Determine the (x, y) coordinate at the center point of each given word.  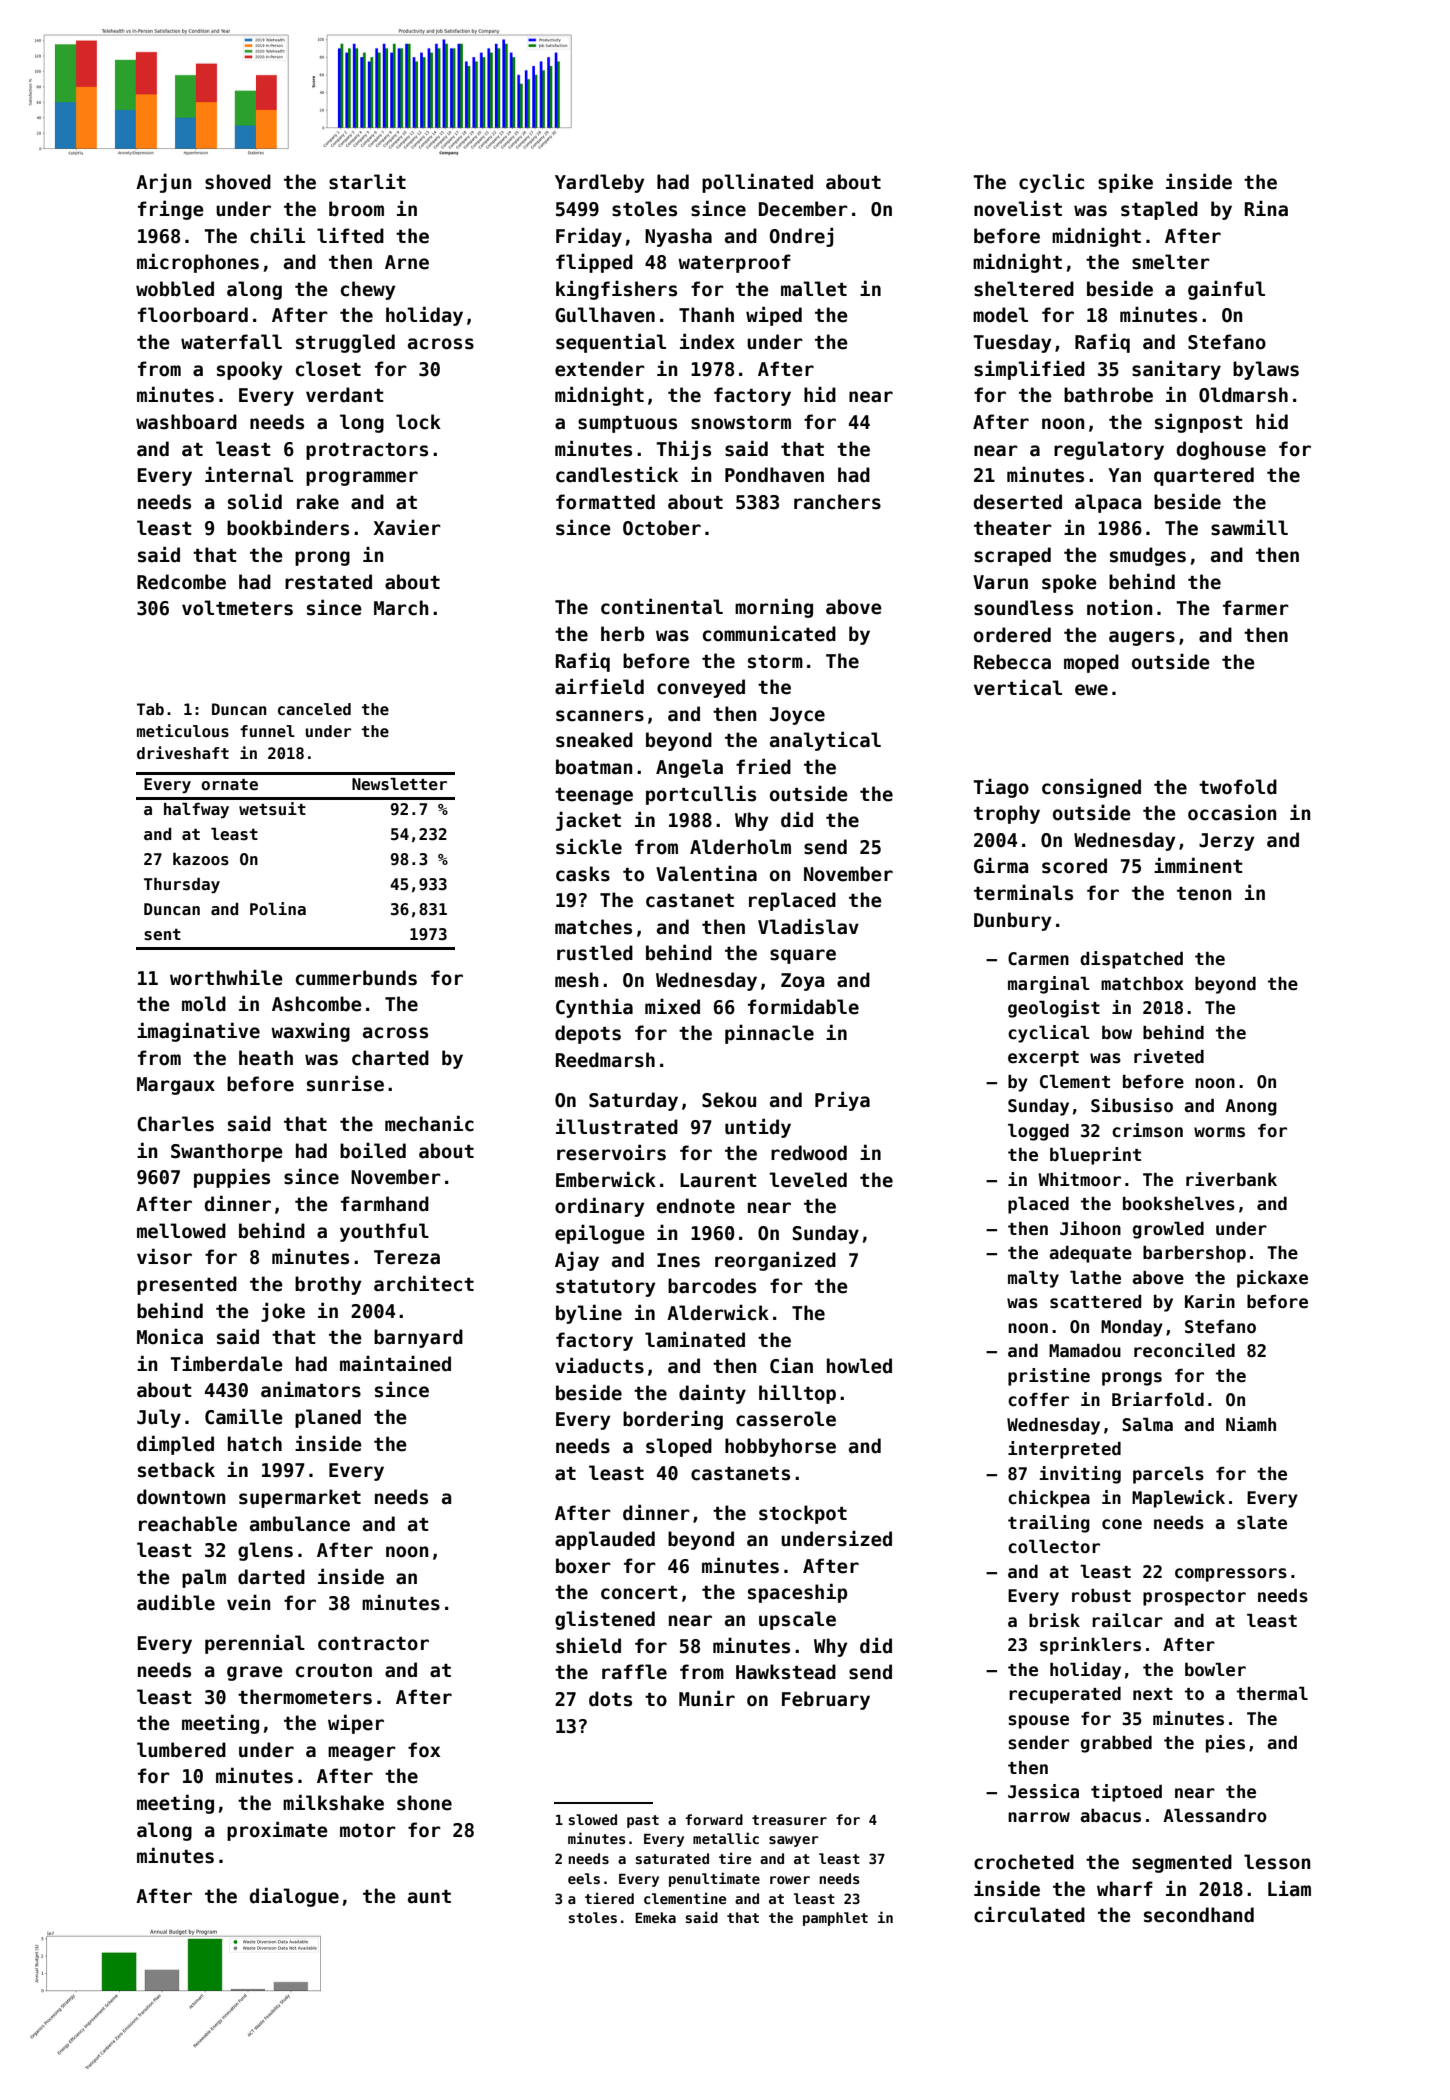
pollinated (757, 183)
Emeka (655, 1917)
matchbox (1142, 984)
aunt (429, 1897)
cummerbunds (356, 978)
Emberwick (606, 1179)
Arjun (163, 183)
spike (1125, 183)
